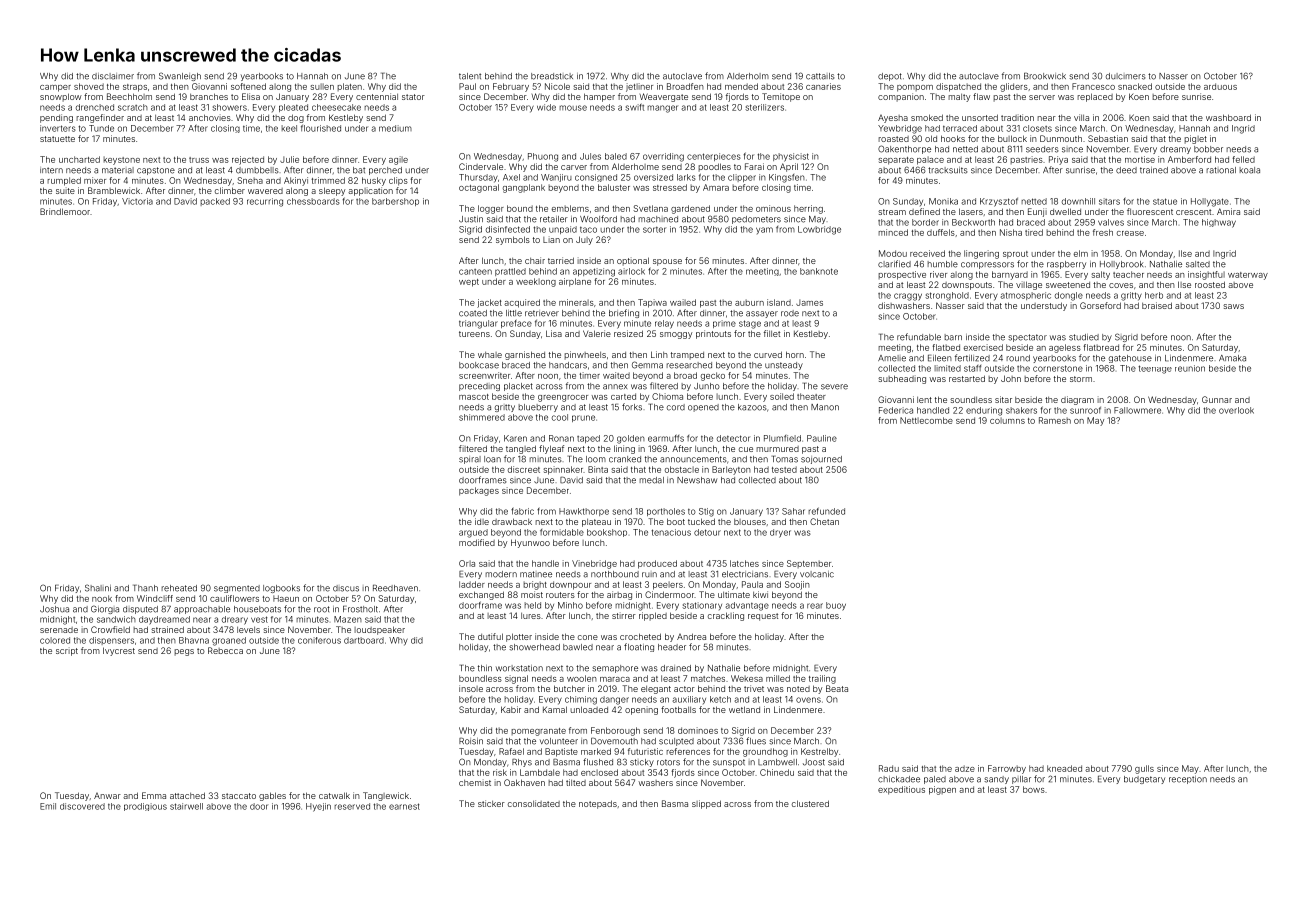 The height and width of the image is (924, 1308). Describe the element at coordinates (836, 606) in the image. I see `buoy` at that location.
